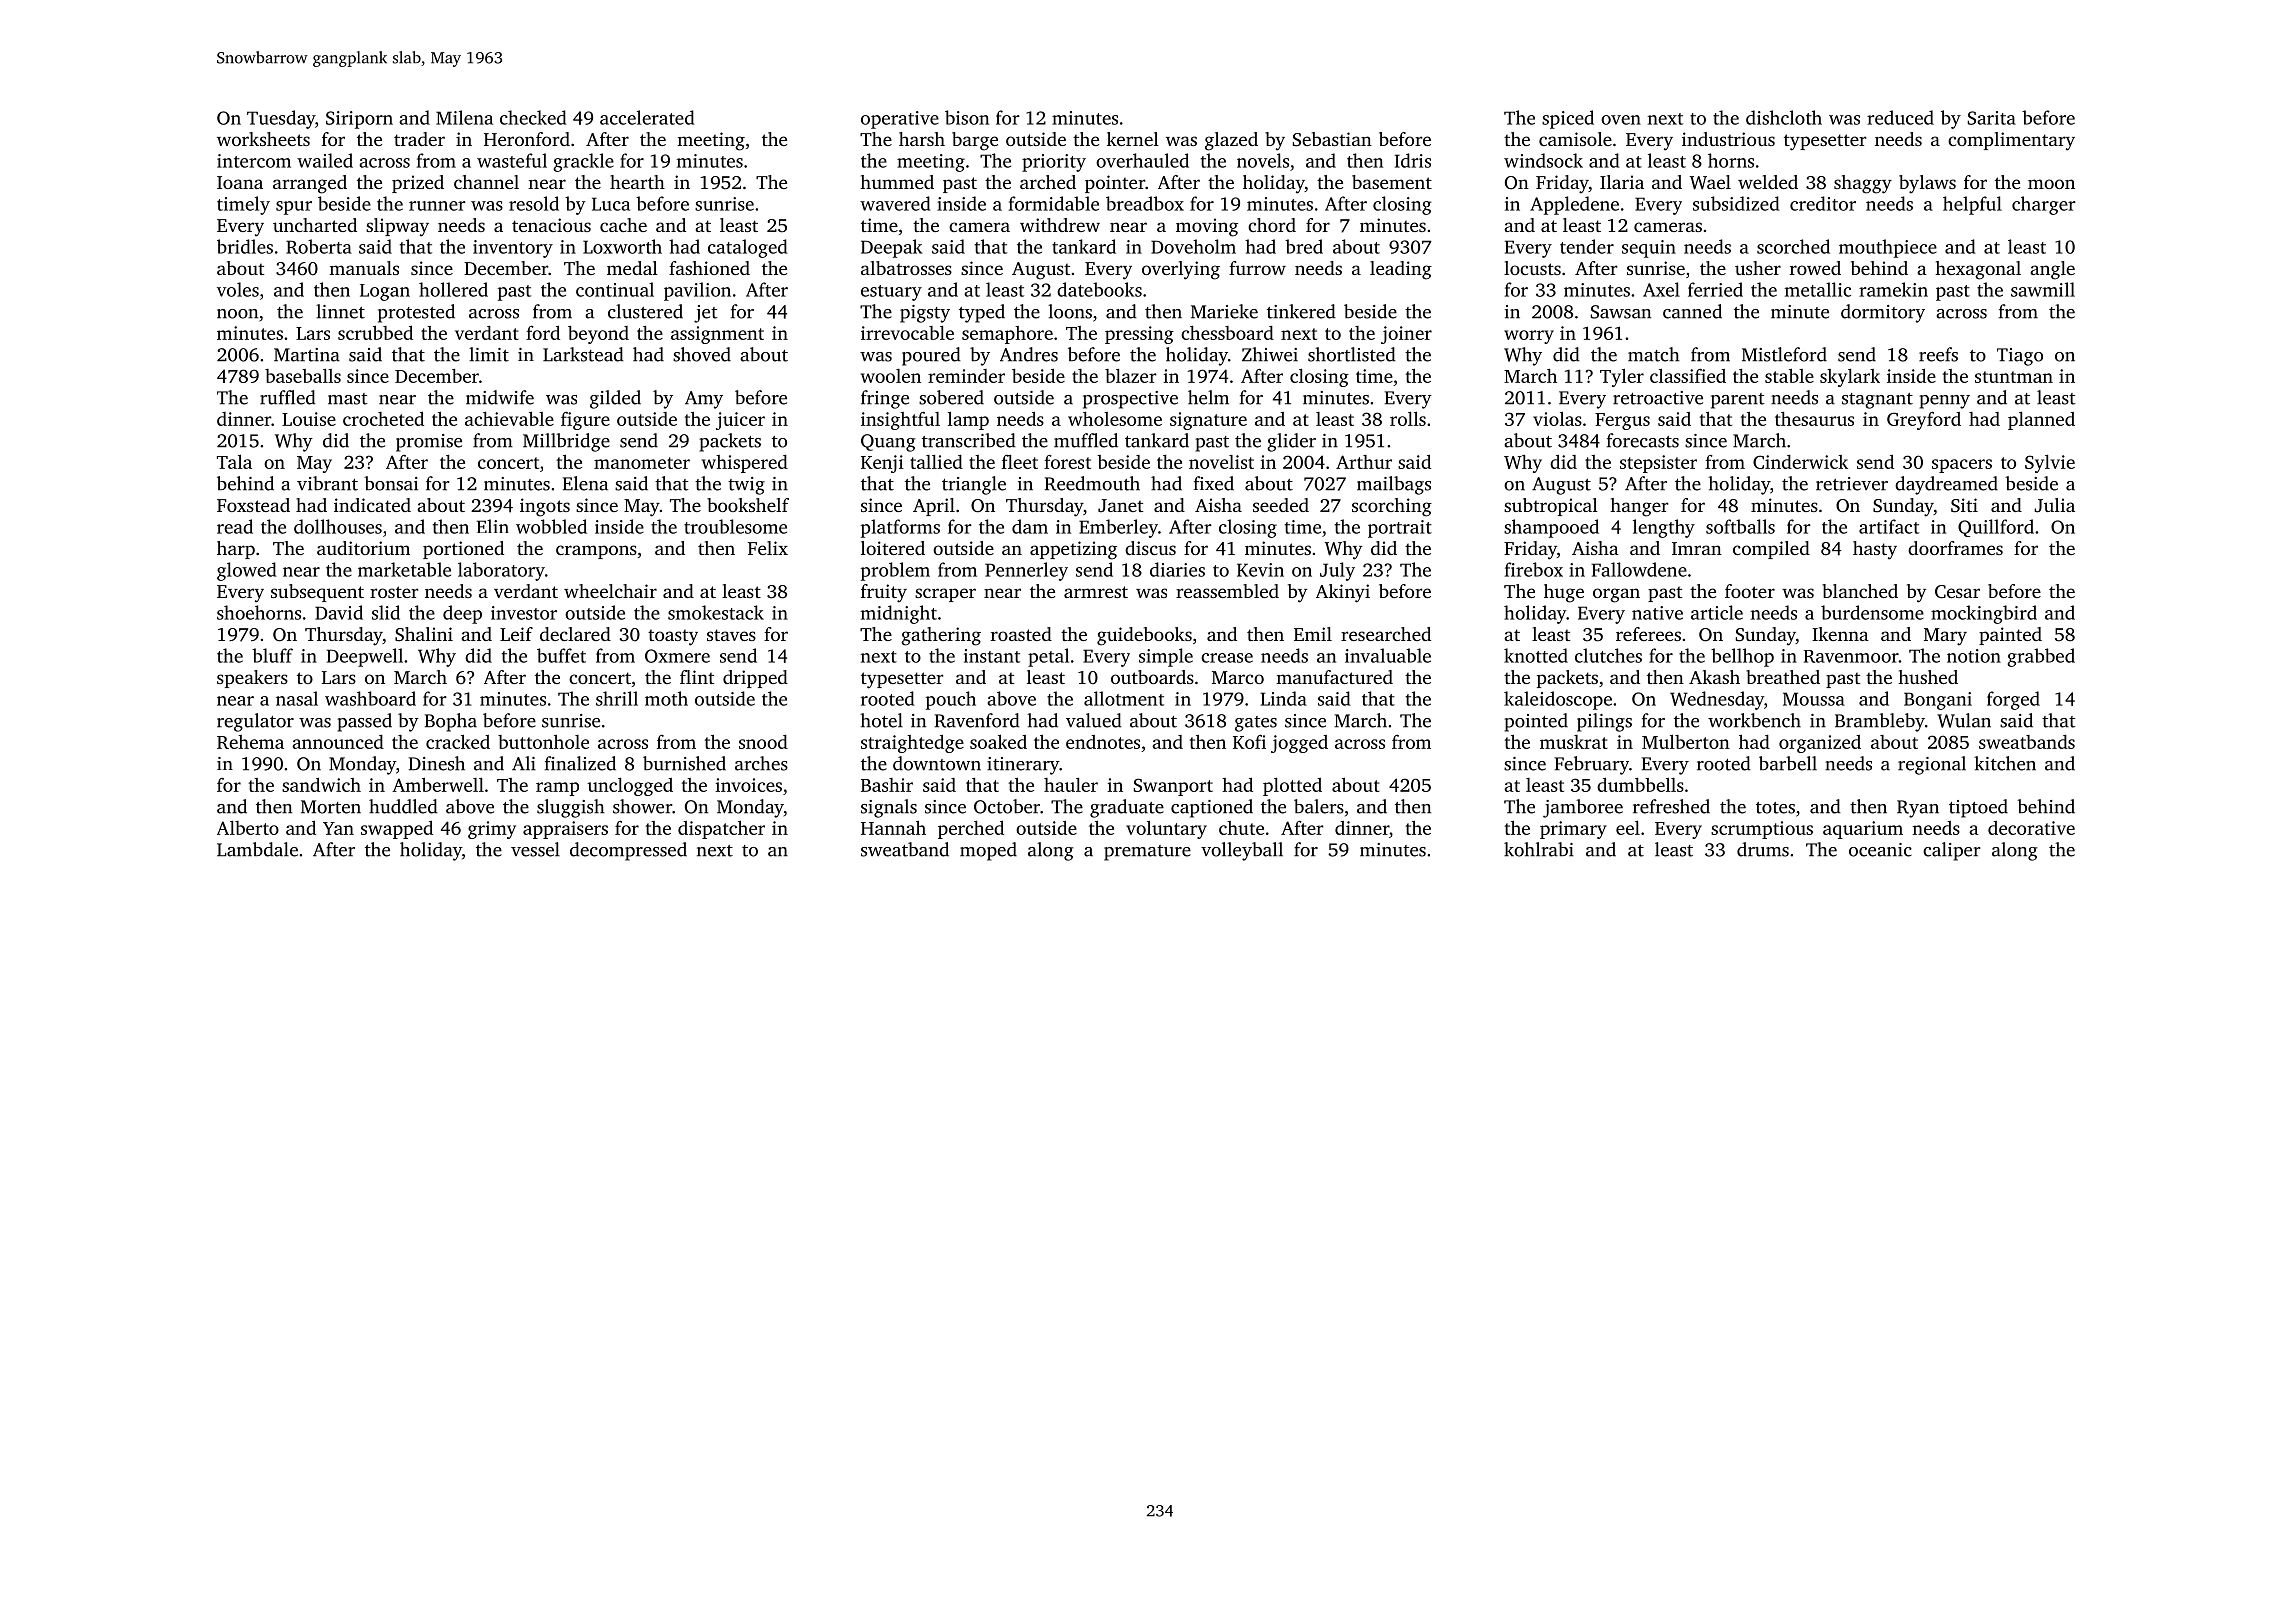 This page has width=2292, height=1620. I want to click on bred, so click(1304, 246).
